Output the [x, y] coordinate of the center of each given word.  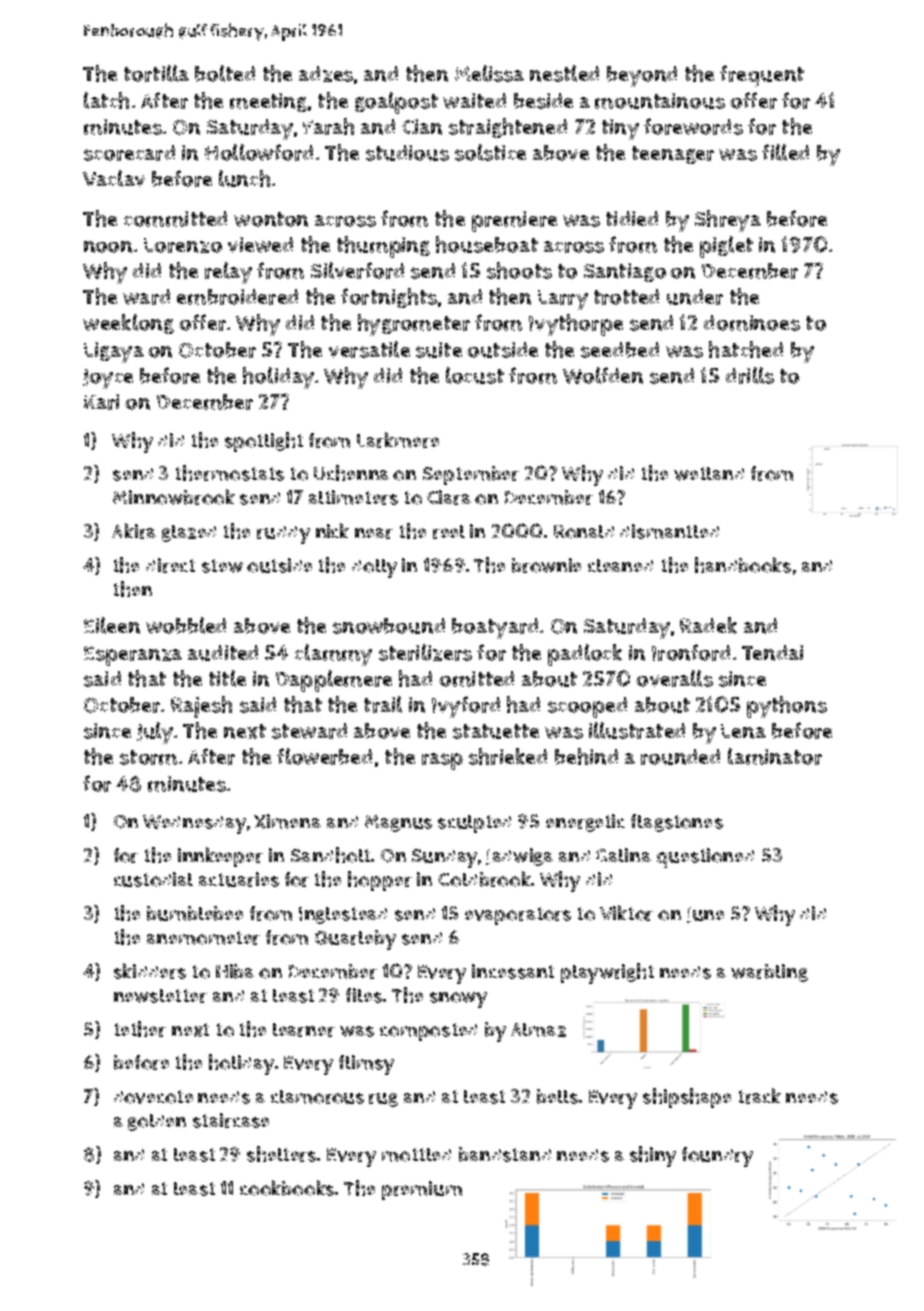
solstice [490, 152]
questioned [705, 858]
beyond [642, 76]
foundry [717, 1157]
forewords [693, 126]
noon [108, 247]
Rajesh [201, 707]
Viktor [626, 913]
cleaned [620, 565]
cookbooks [287, 1188]
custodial [153, 879]
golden [157, 1122]
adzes [326, 74]
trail [383, 704]
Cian [422, 127]
